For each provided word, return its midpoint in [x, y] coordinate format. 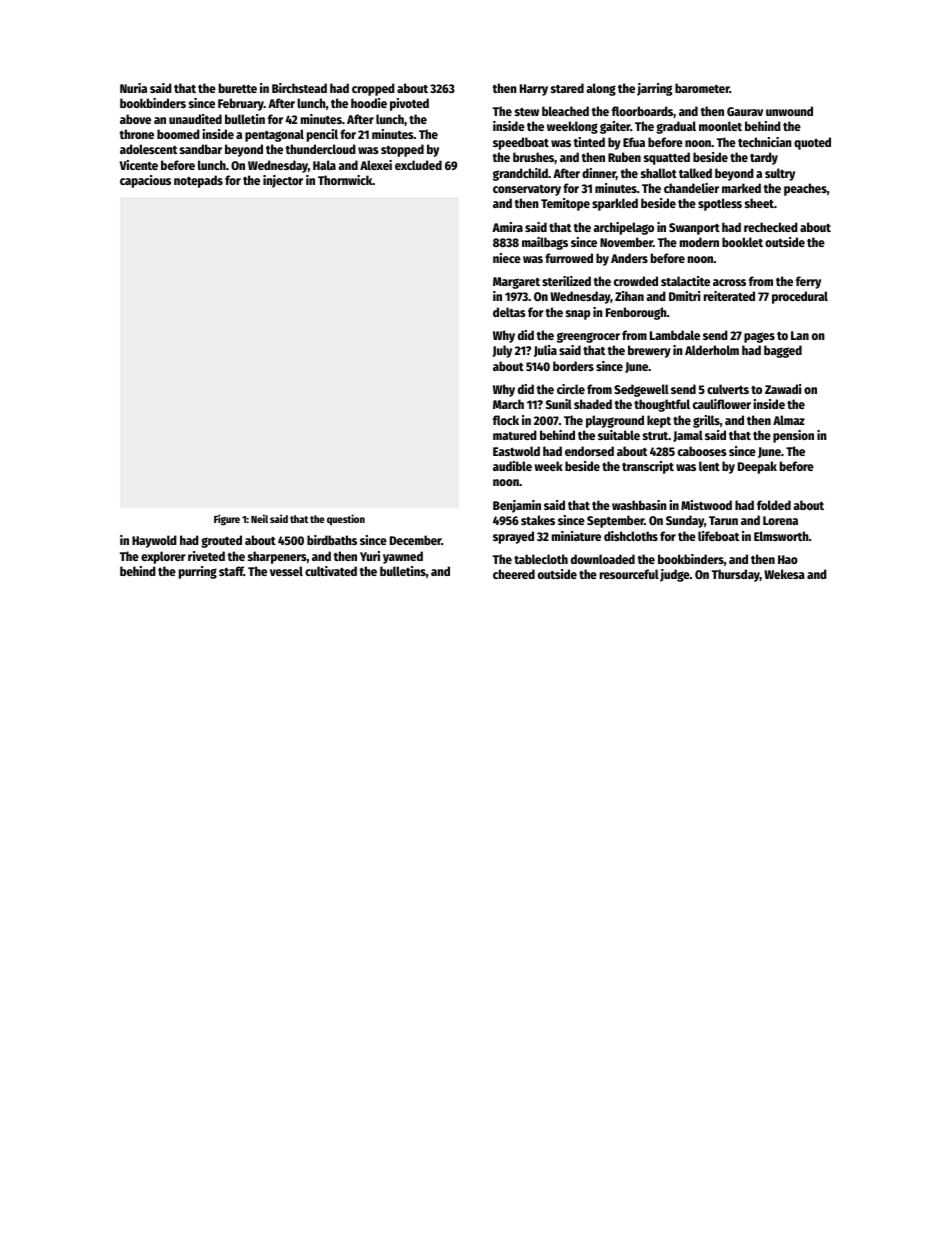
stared [567, 88]
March [508, 404]
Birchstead [299, 88]
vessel [286, 571]
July [502, 351]
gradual [676, 127]
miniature [576, 536]
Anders [629, 258]
